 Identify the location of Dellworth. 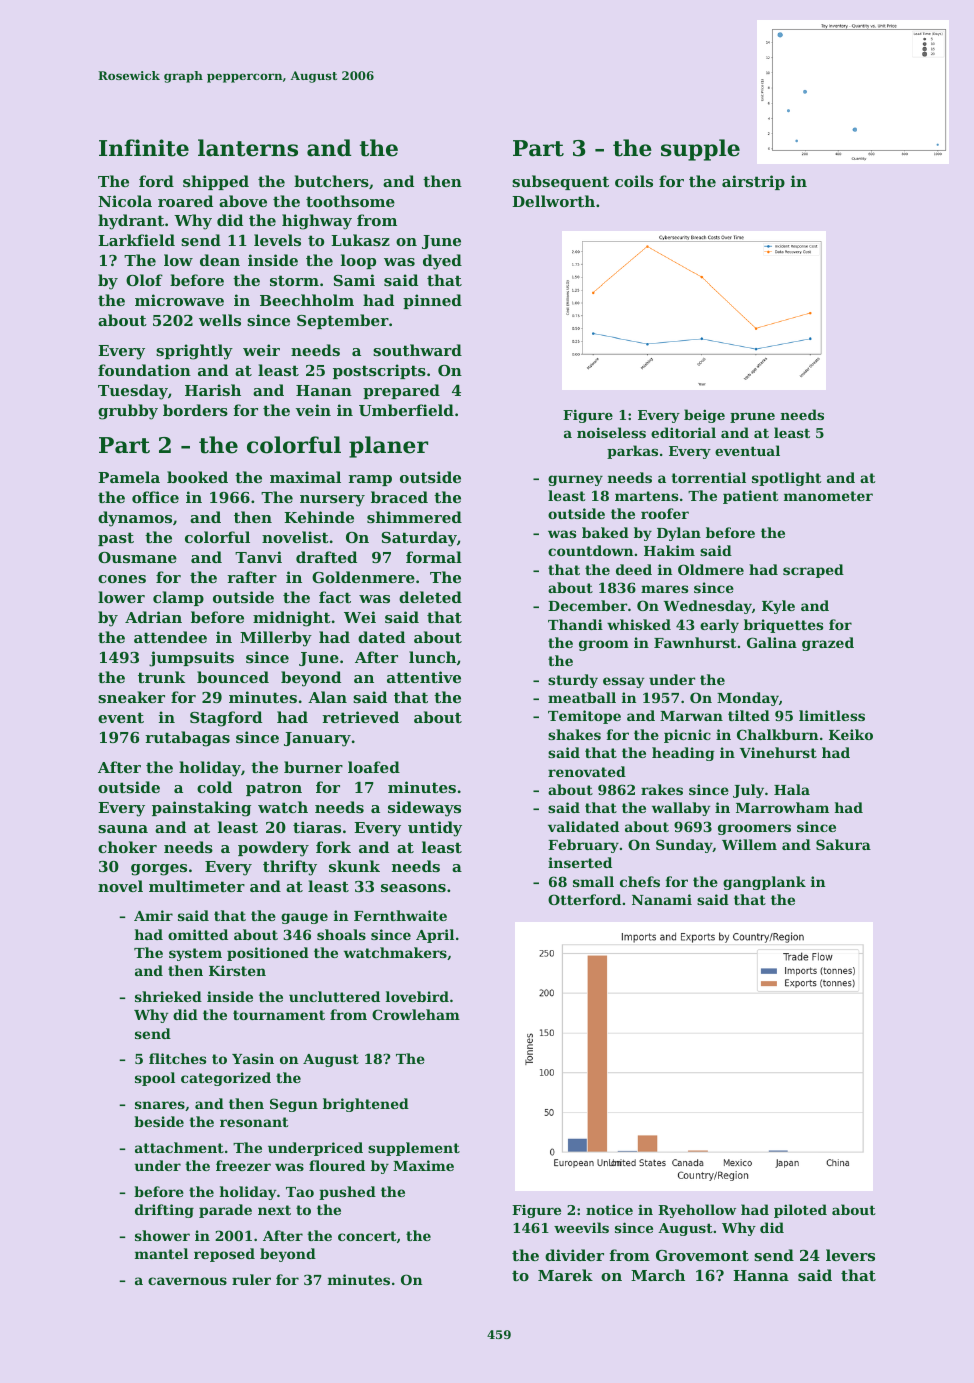
(553, 201).
